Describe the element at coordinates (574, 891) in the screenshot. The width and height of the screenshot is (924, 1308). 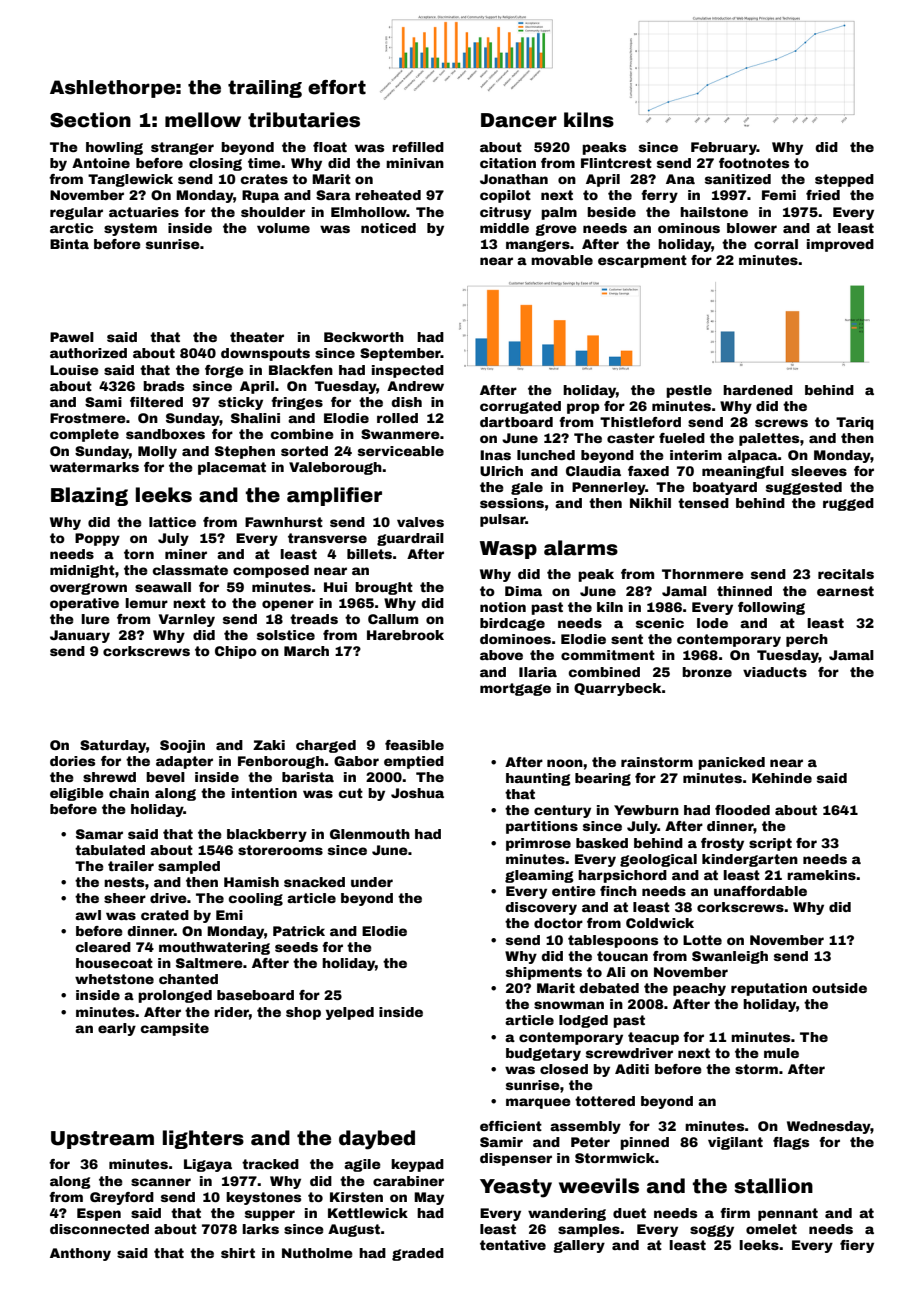
I see `entire` at that location.
